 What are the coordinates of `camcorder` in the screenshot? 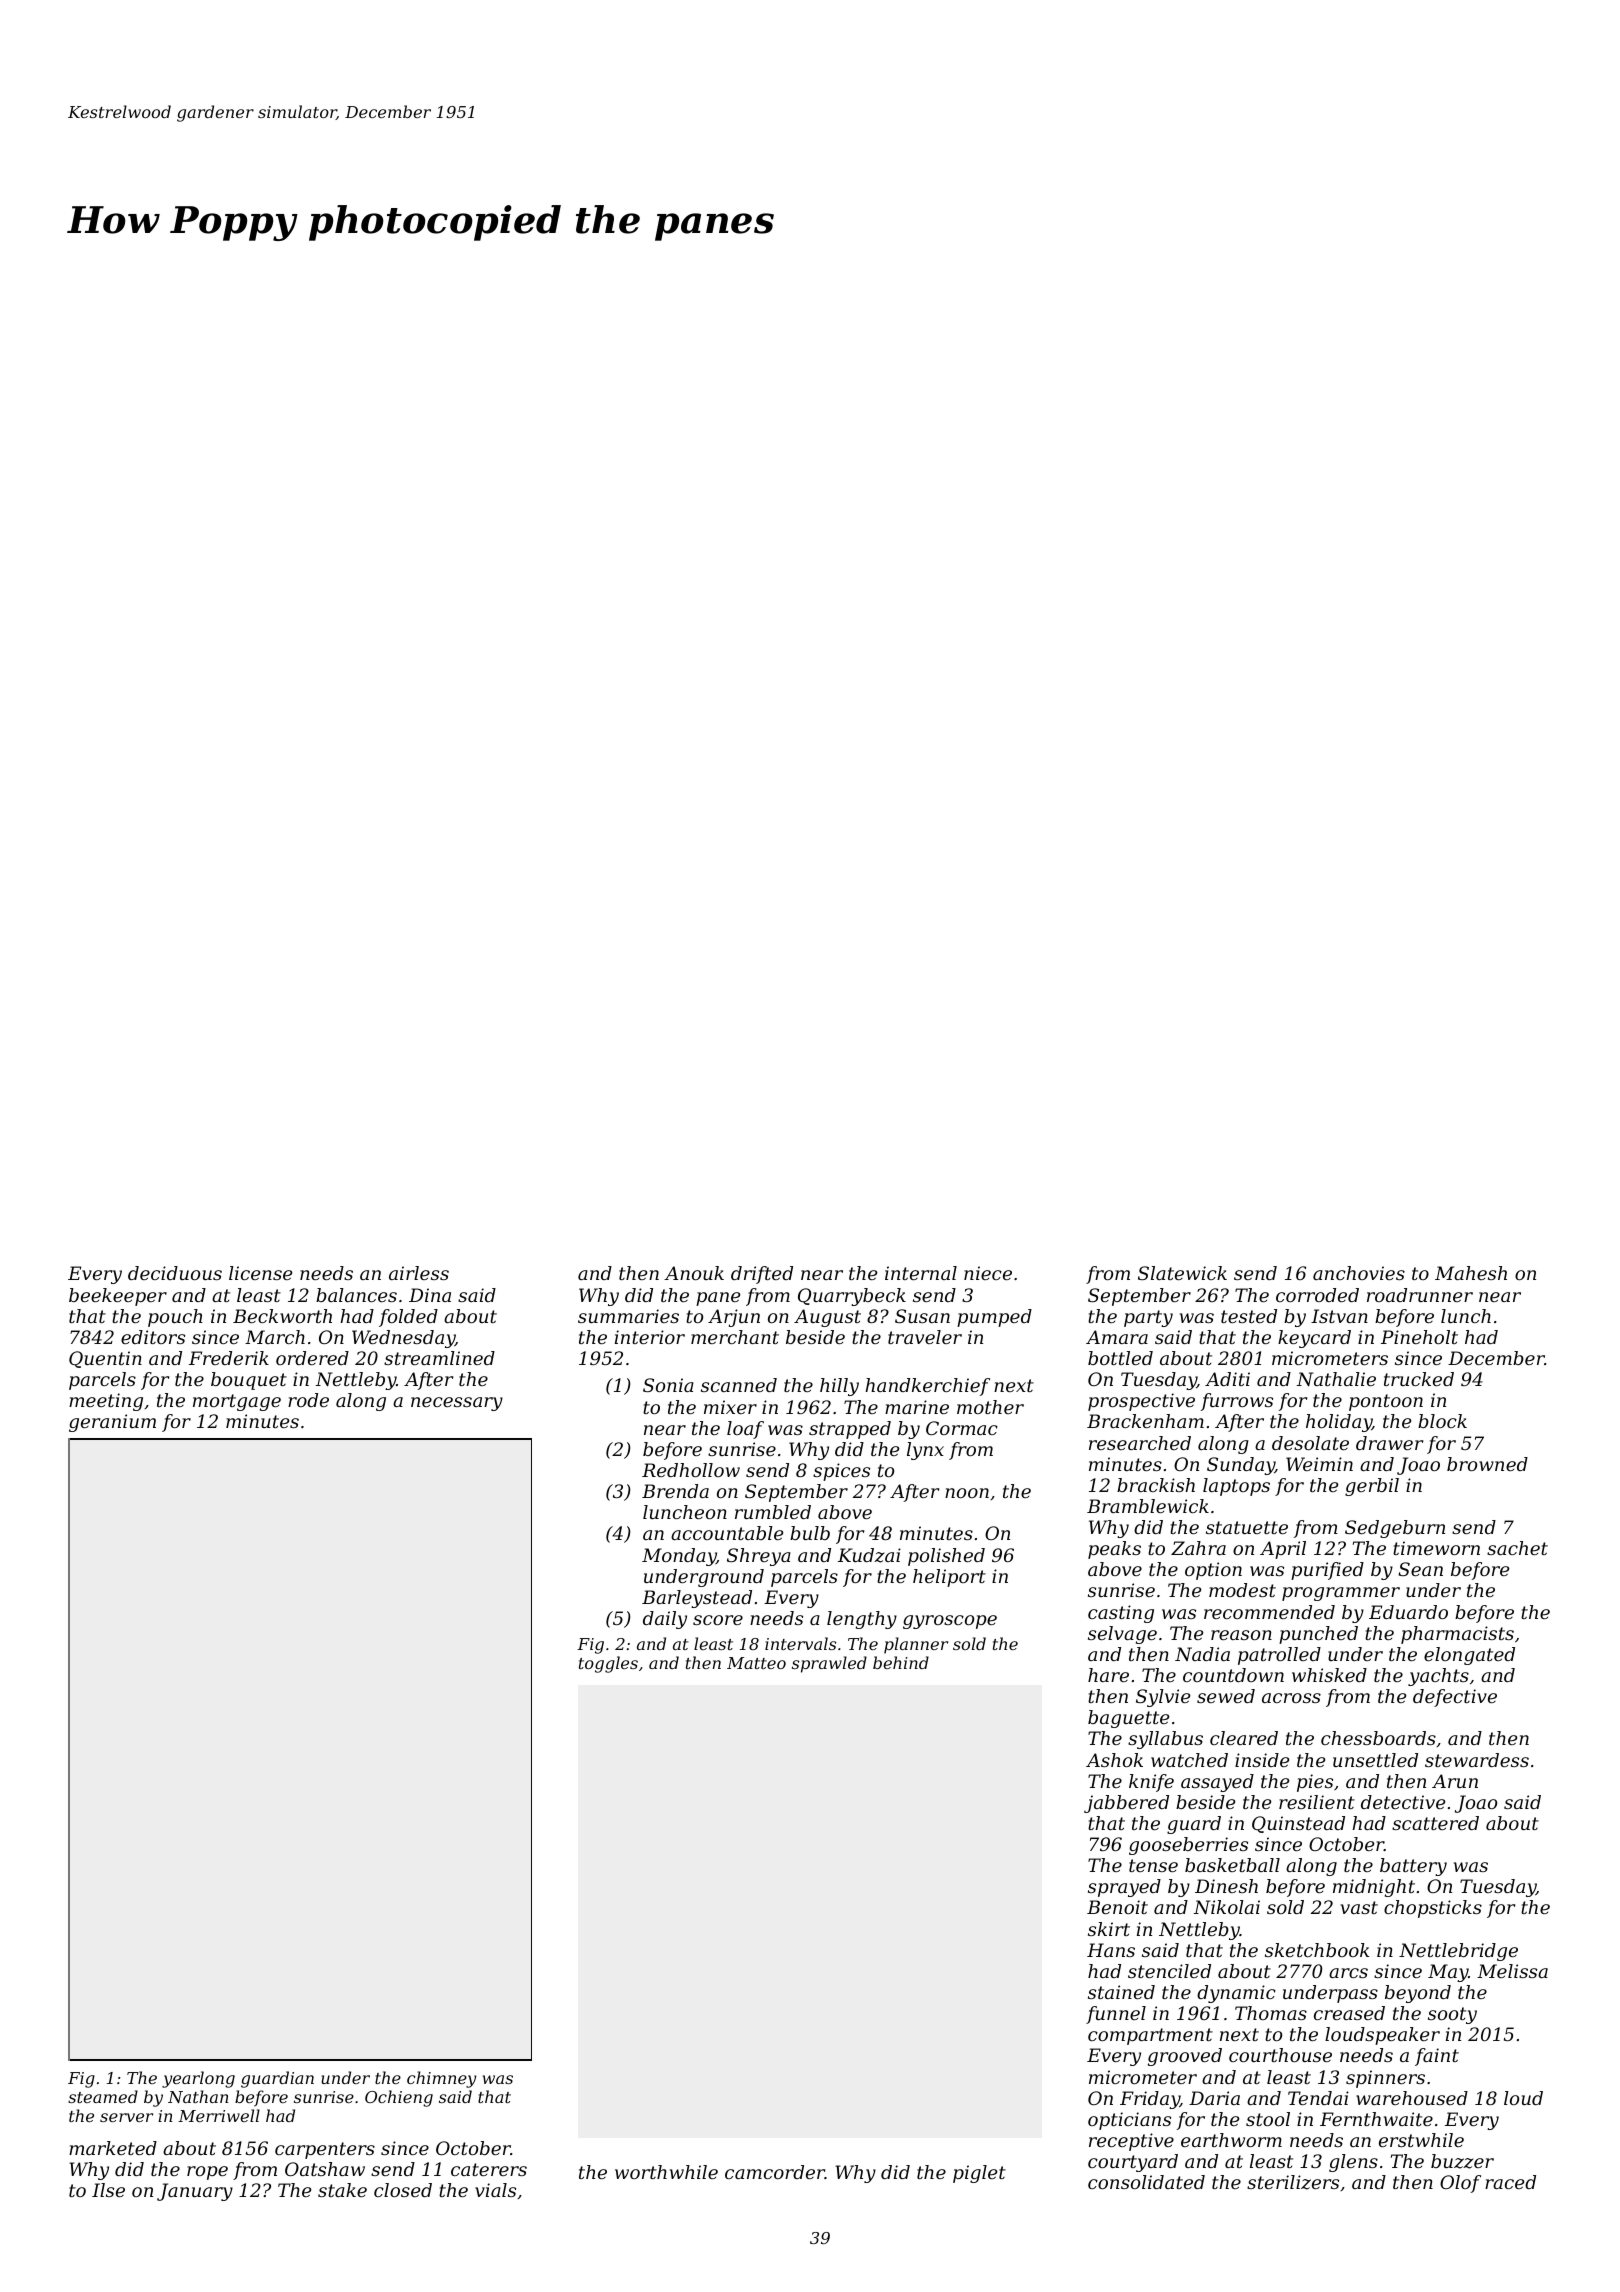 It's located at (775, 2172).
